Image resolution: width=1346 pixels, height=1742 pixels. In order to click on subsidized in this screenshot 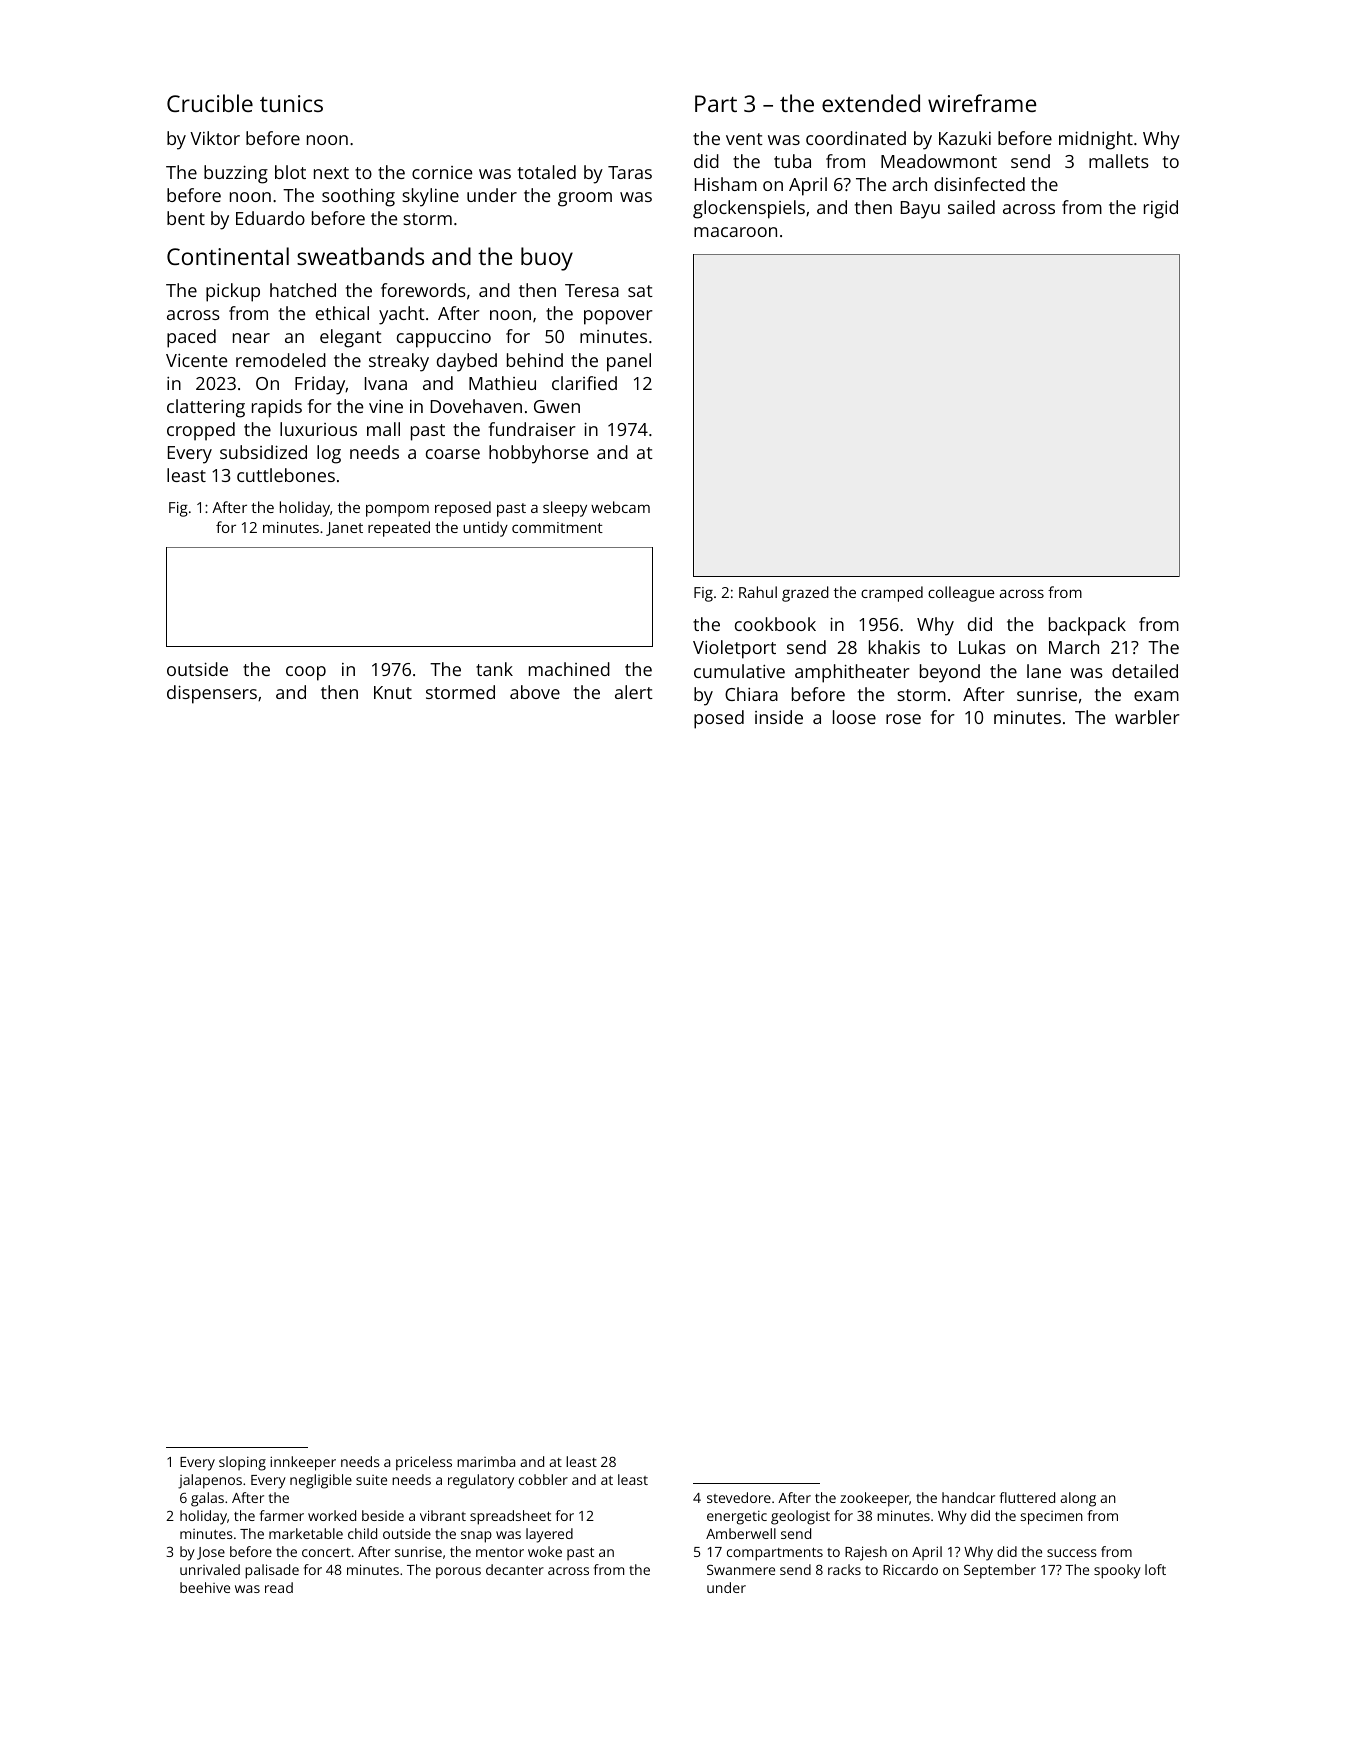, I will do `click(263, 452)`.
